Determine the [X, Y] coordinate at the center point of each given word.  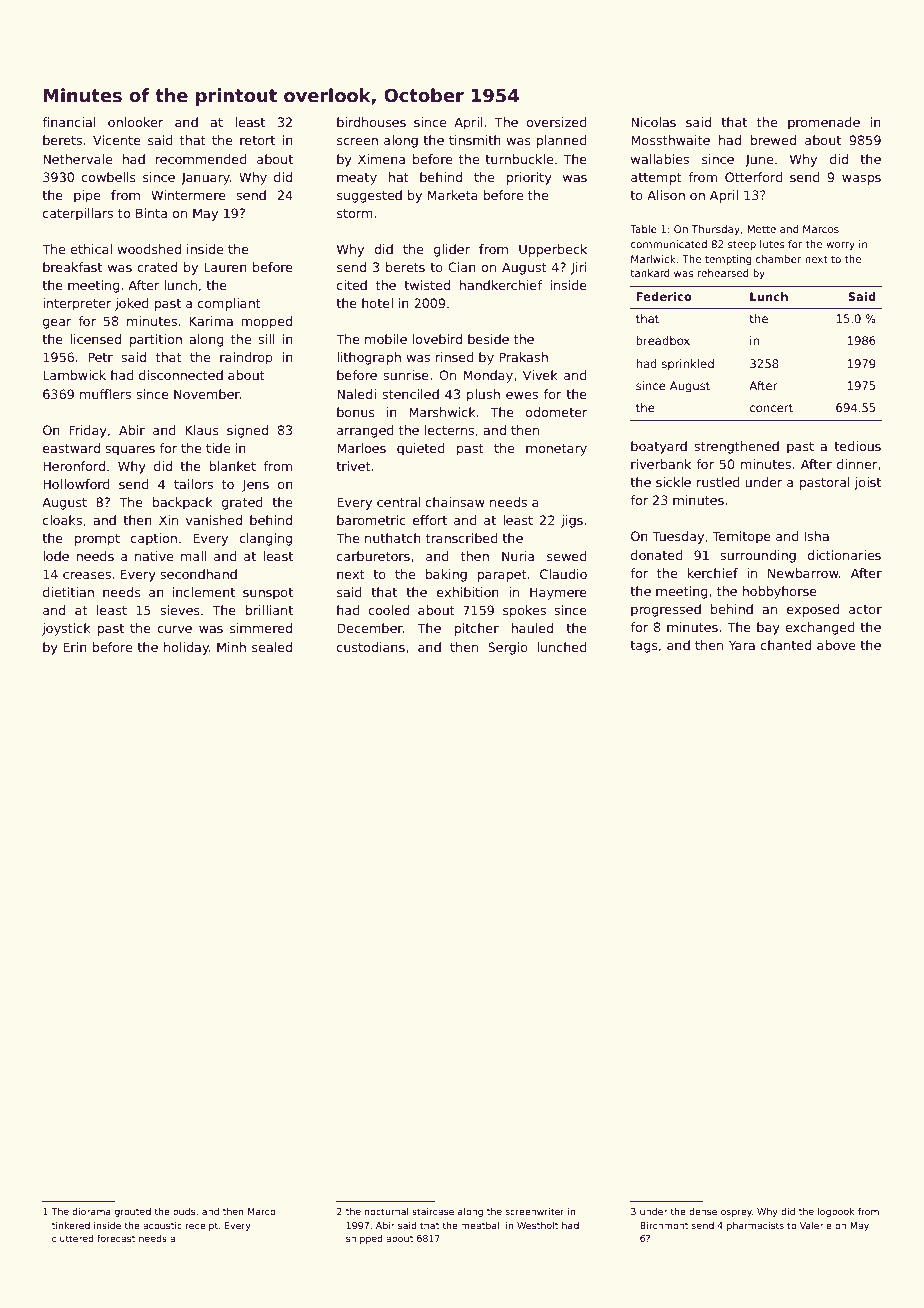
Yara [742, 645]
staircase [433, 1211]
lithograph [369, 358]
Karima [211, 321]
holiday [186, 648]
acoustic [162, 1225]
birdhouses [371, 122]
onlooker [135, 122]
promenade [824, 123]
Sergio [508, 648]
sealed [272, 647]
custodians [371, 647]
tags [644, 647]
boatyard [659, 447]
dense [703, 1211]
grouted [133, 1212]
